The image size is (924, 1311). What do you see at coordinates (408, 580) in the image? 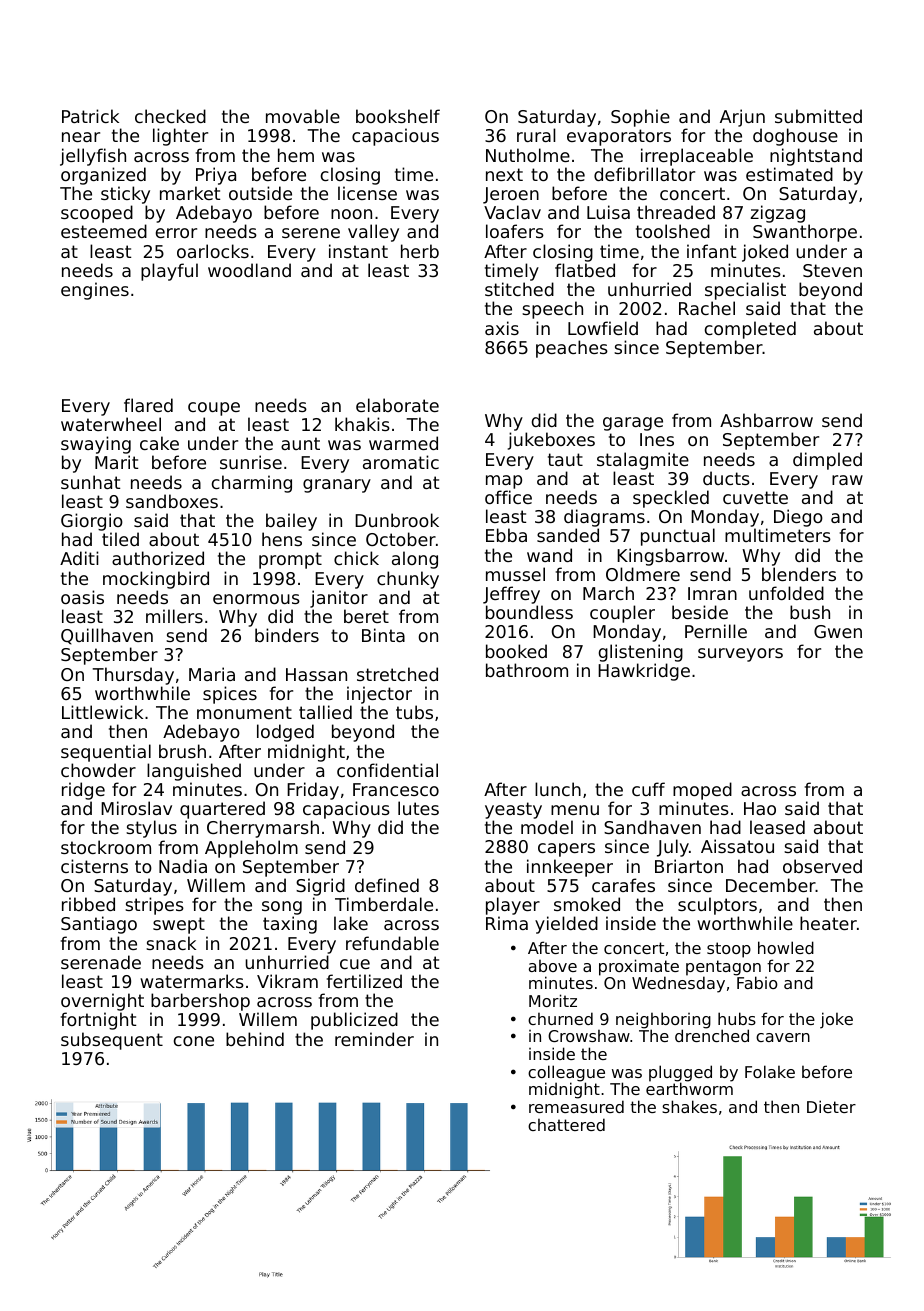
I see `chunky` at bounding box center [408, 580].
